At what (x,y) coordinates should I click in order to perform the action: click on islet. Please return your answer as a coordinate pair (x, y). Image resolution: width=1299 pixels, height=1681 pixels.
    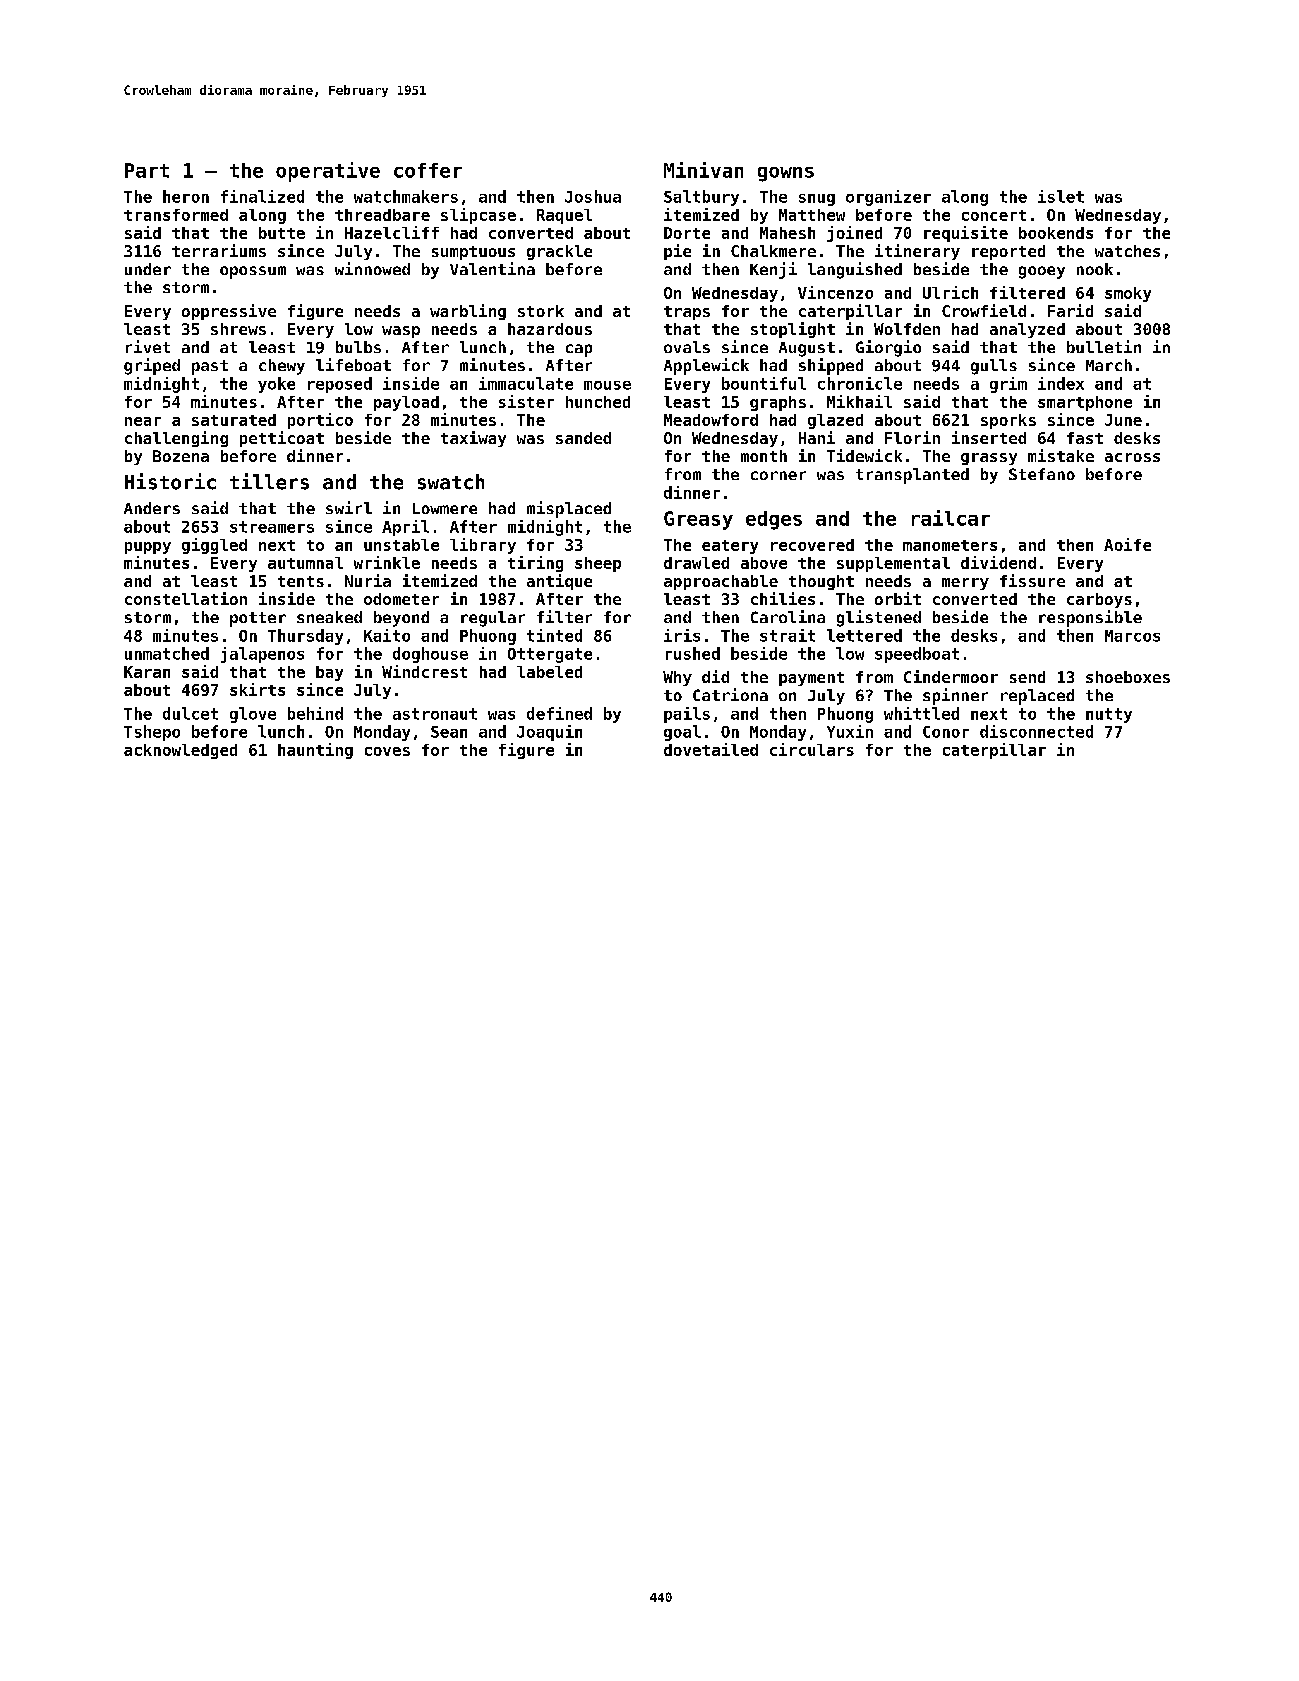
    Looking at the image, I should click on (1061, 196).
